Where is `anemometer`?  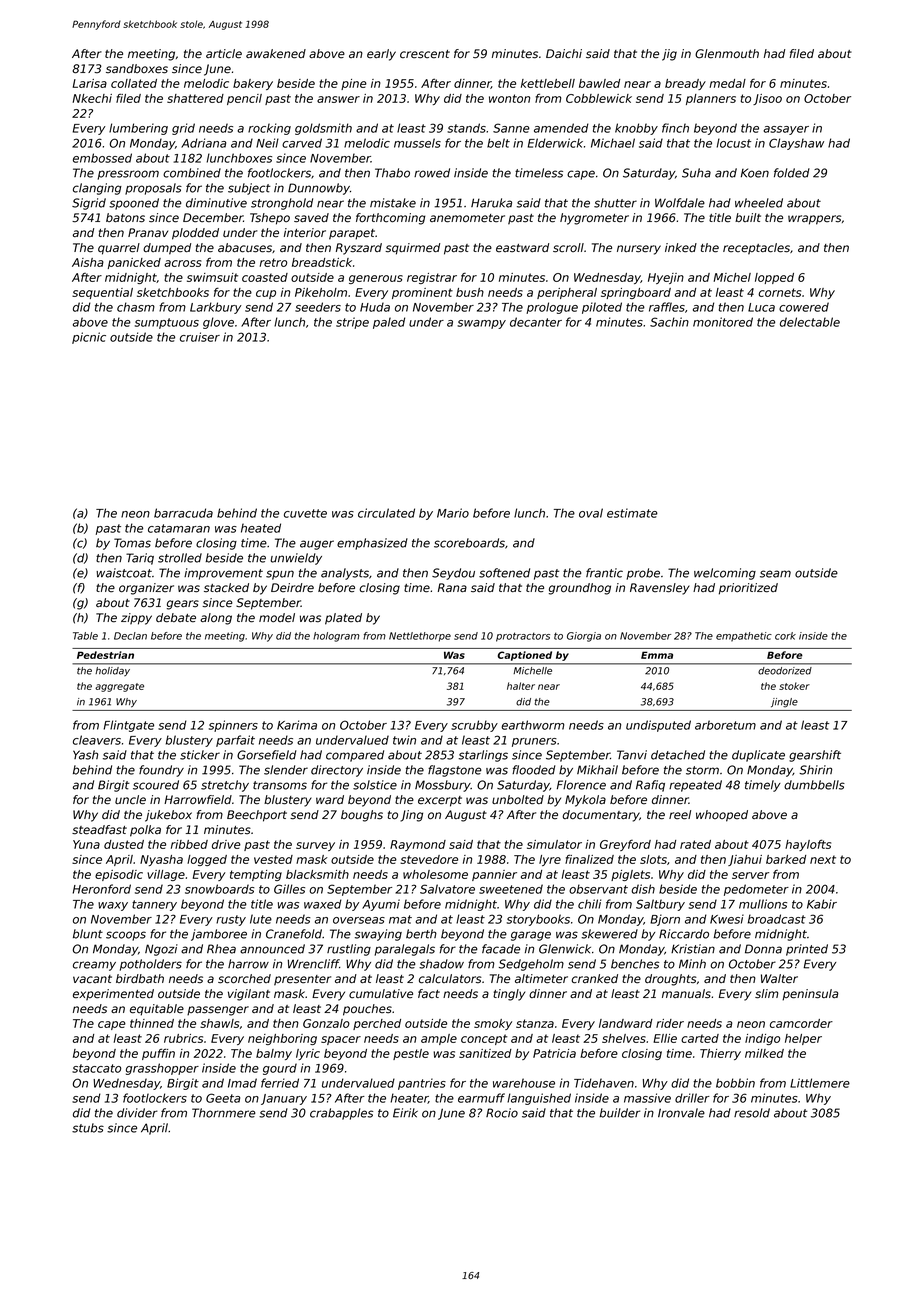 anemometer is located at coordinates (467, 218).
